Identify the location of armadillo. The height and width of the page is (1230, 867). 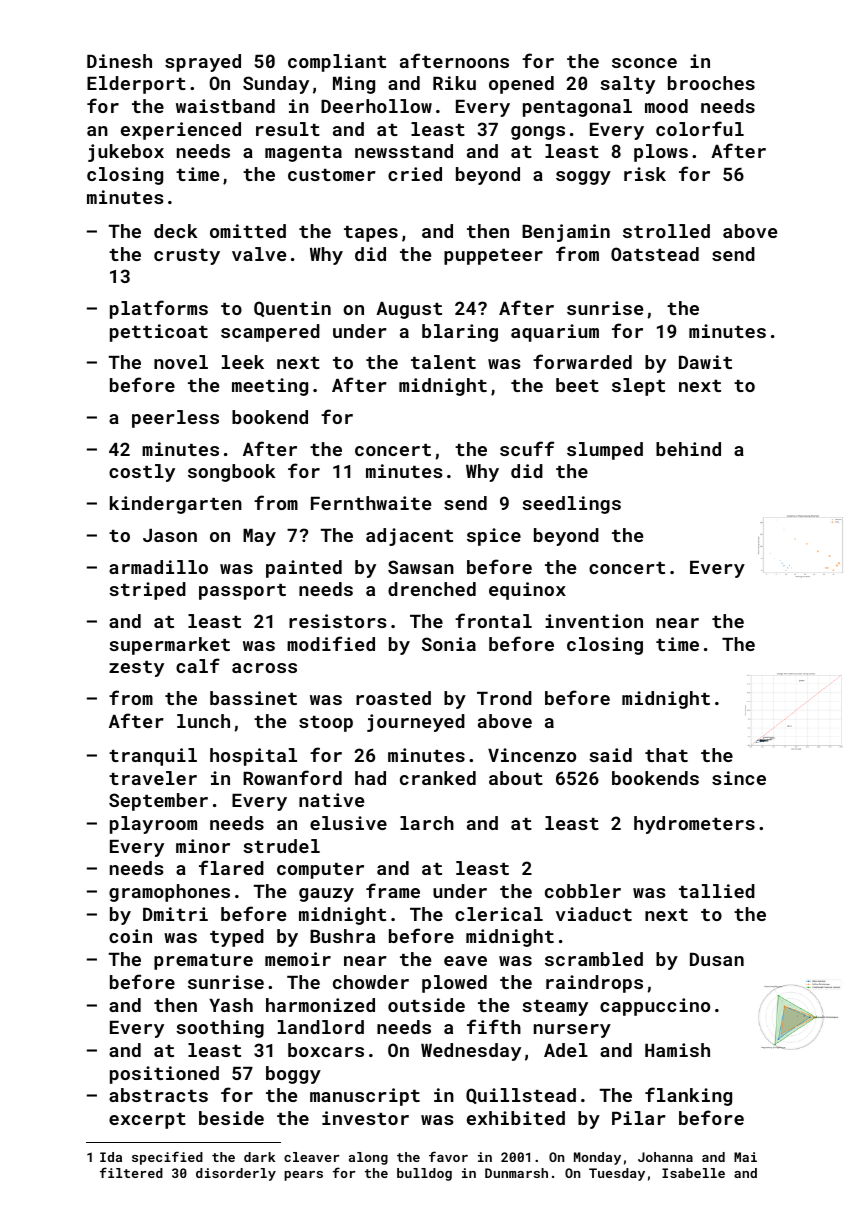
(158, 567).
